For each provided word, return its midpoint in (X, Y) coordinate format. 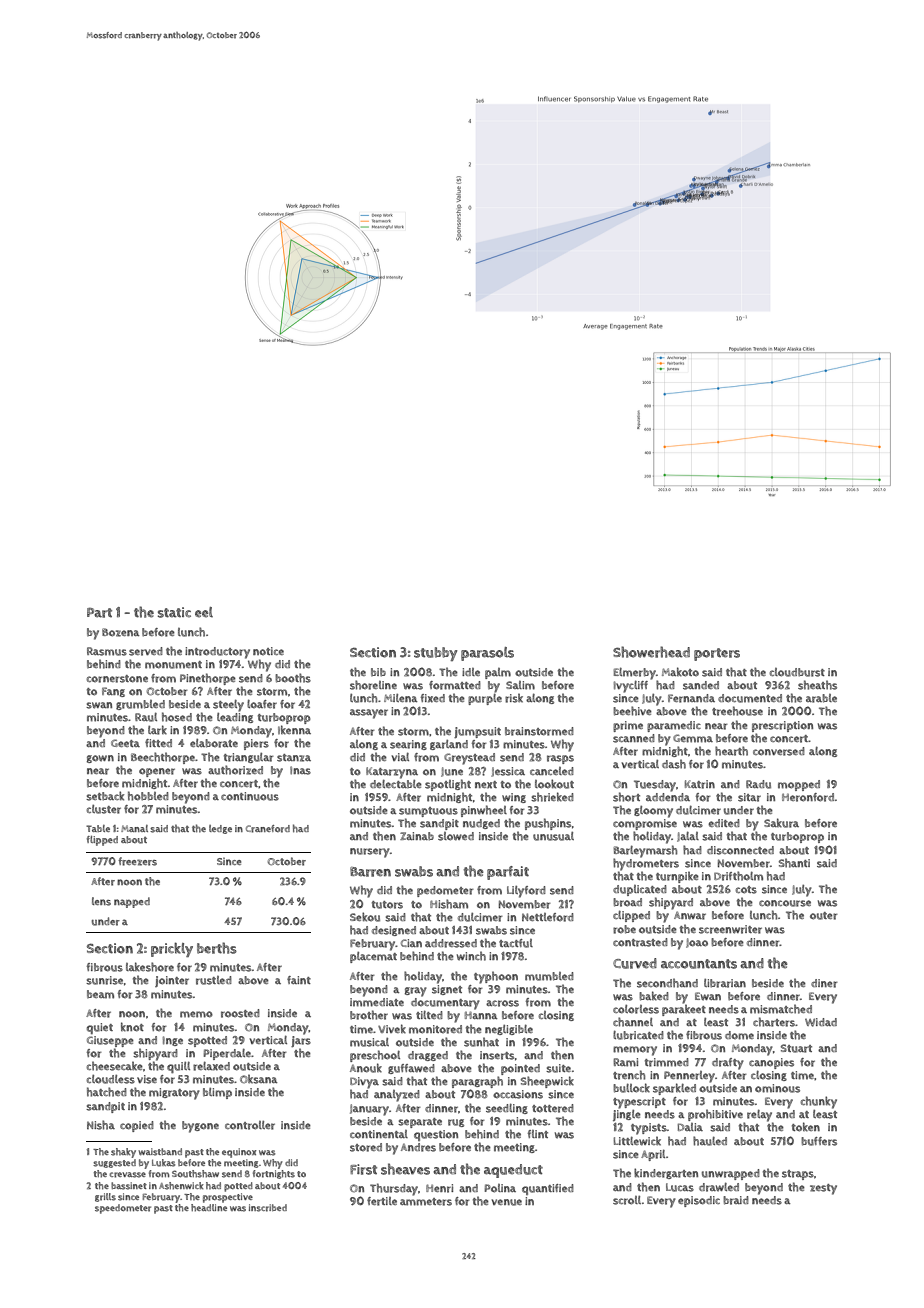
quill (178, 1067)
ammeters (426, 1202)
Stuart (796, 1048)
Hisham (449, 904)
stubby (436, 654)
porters (717, 654)
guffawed (411, 1069)
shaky (123, 1153)
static (174, 612)
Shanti (794, 863)
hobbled (148, 796)
